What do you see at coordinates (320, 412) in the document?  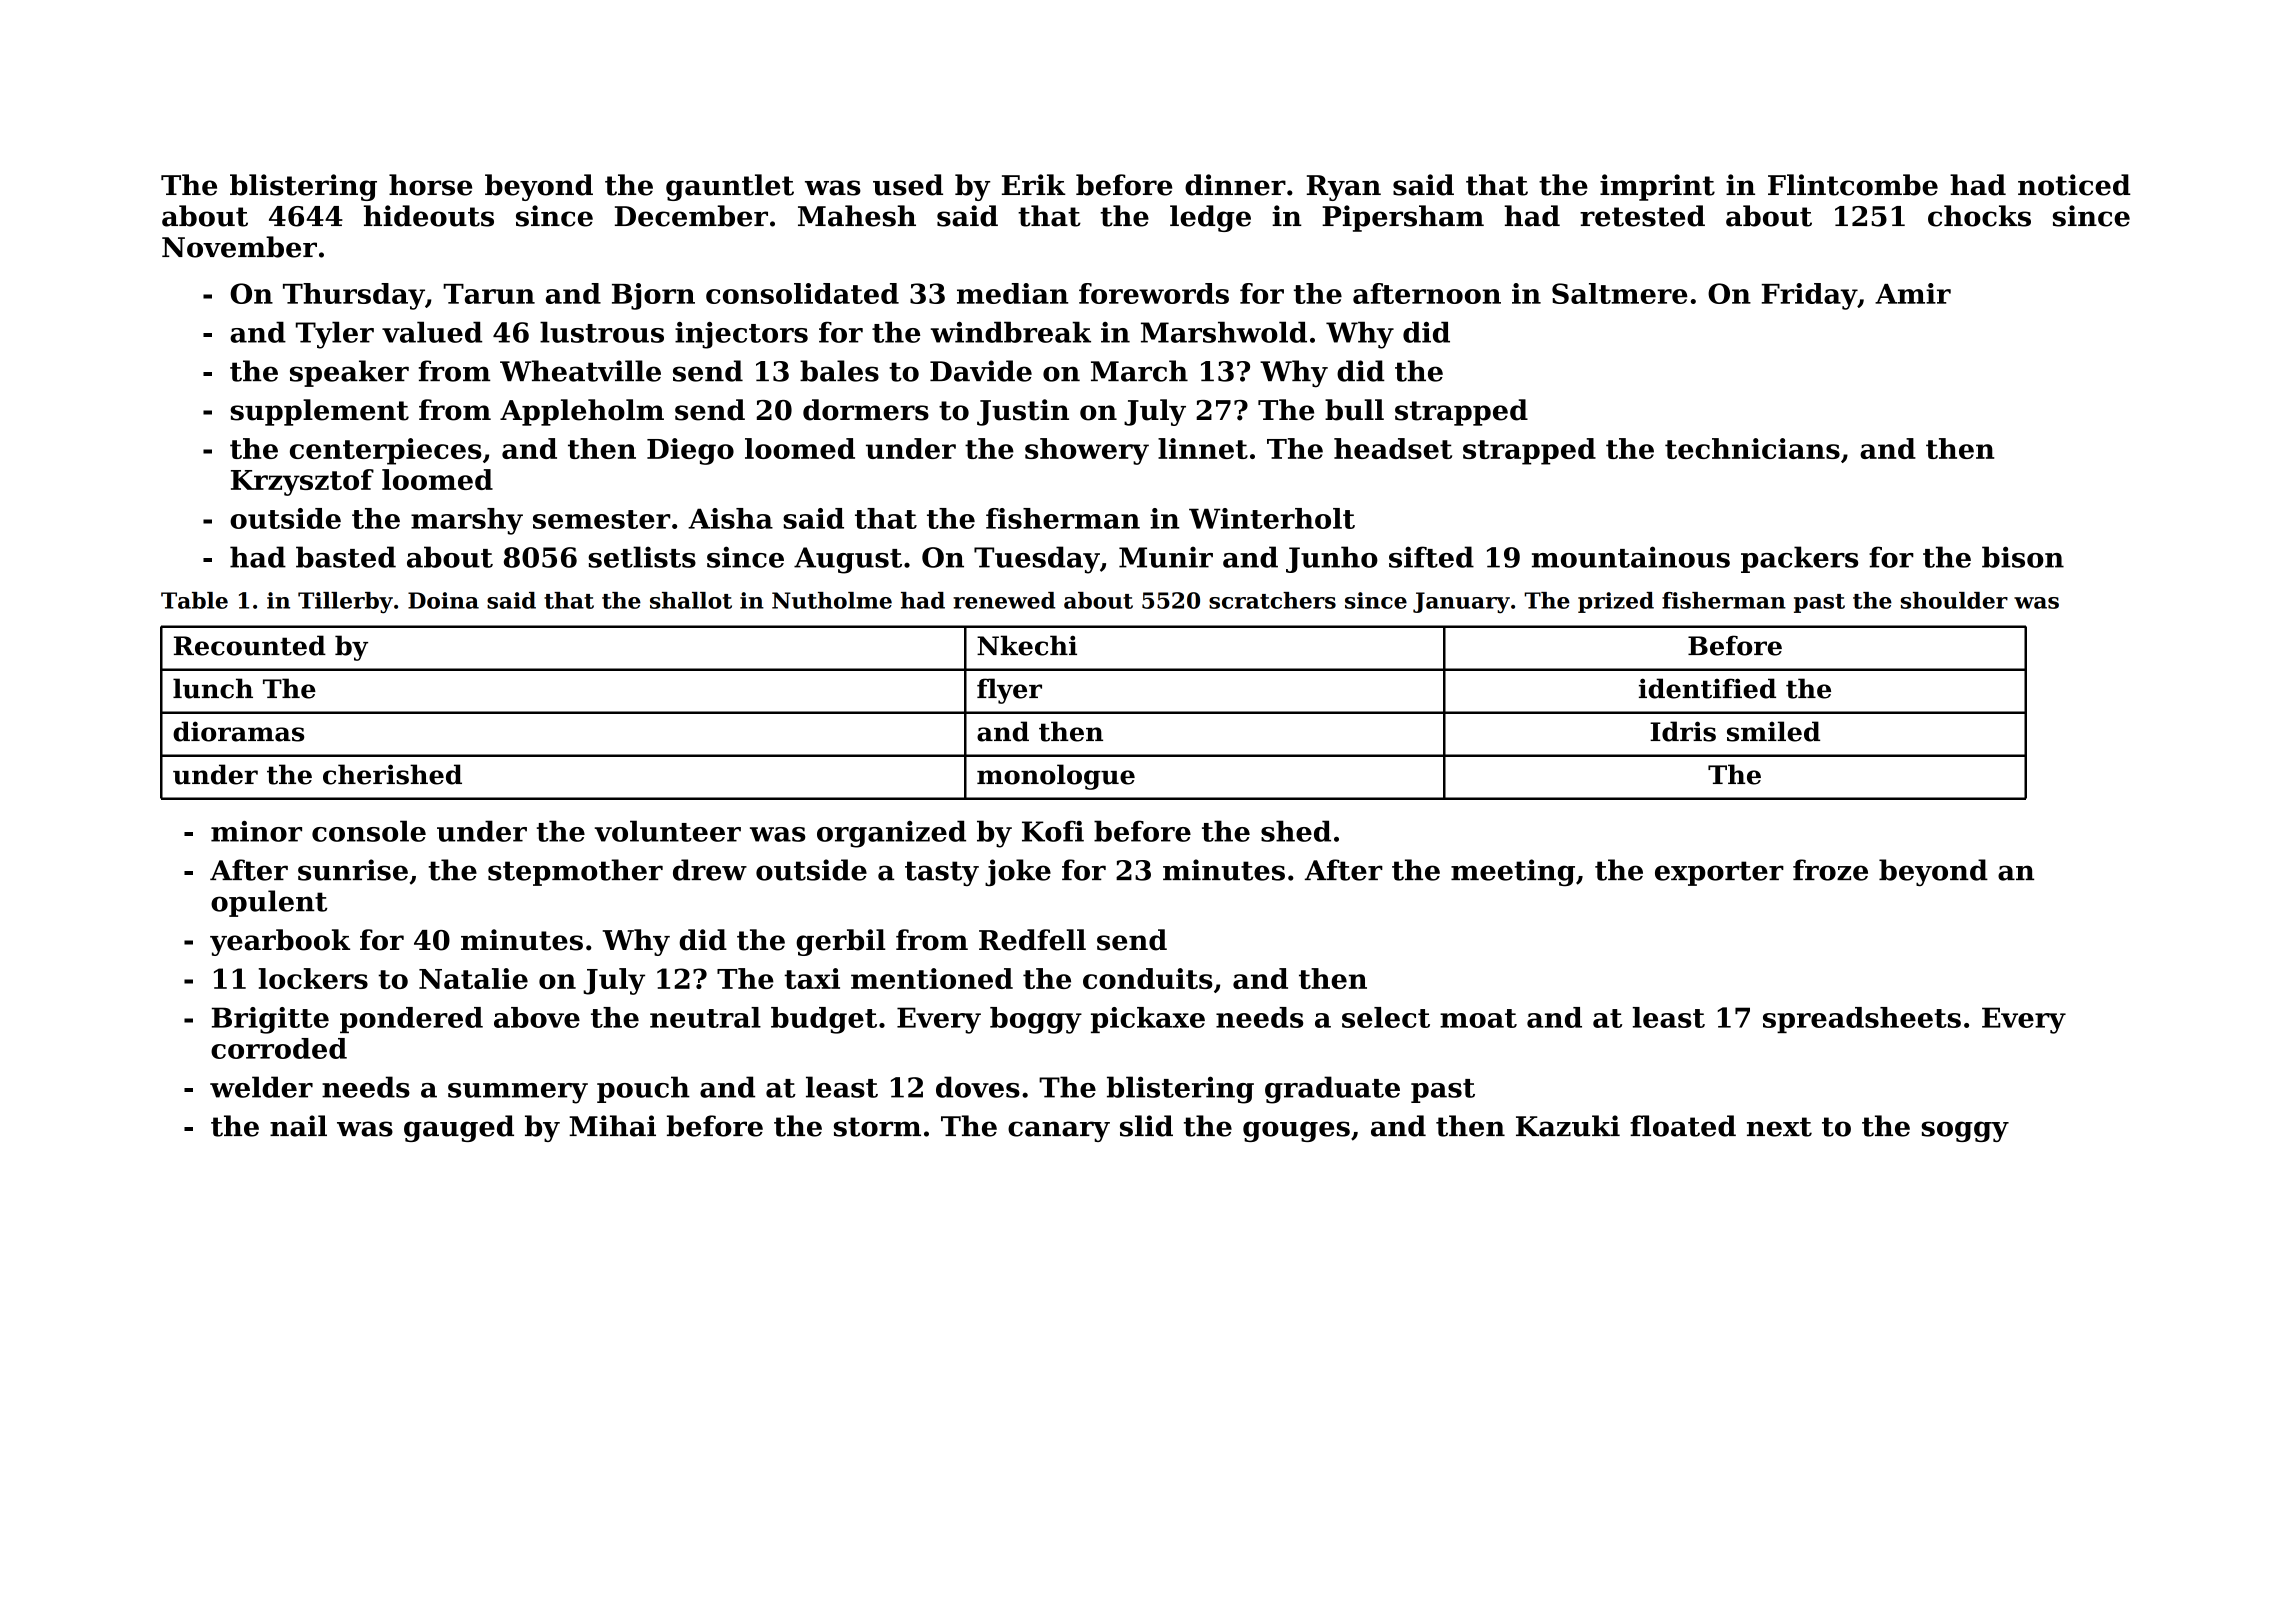 I see `supplement` at bounding box center [320, 412].
